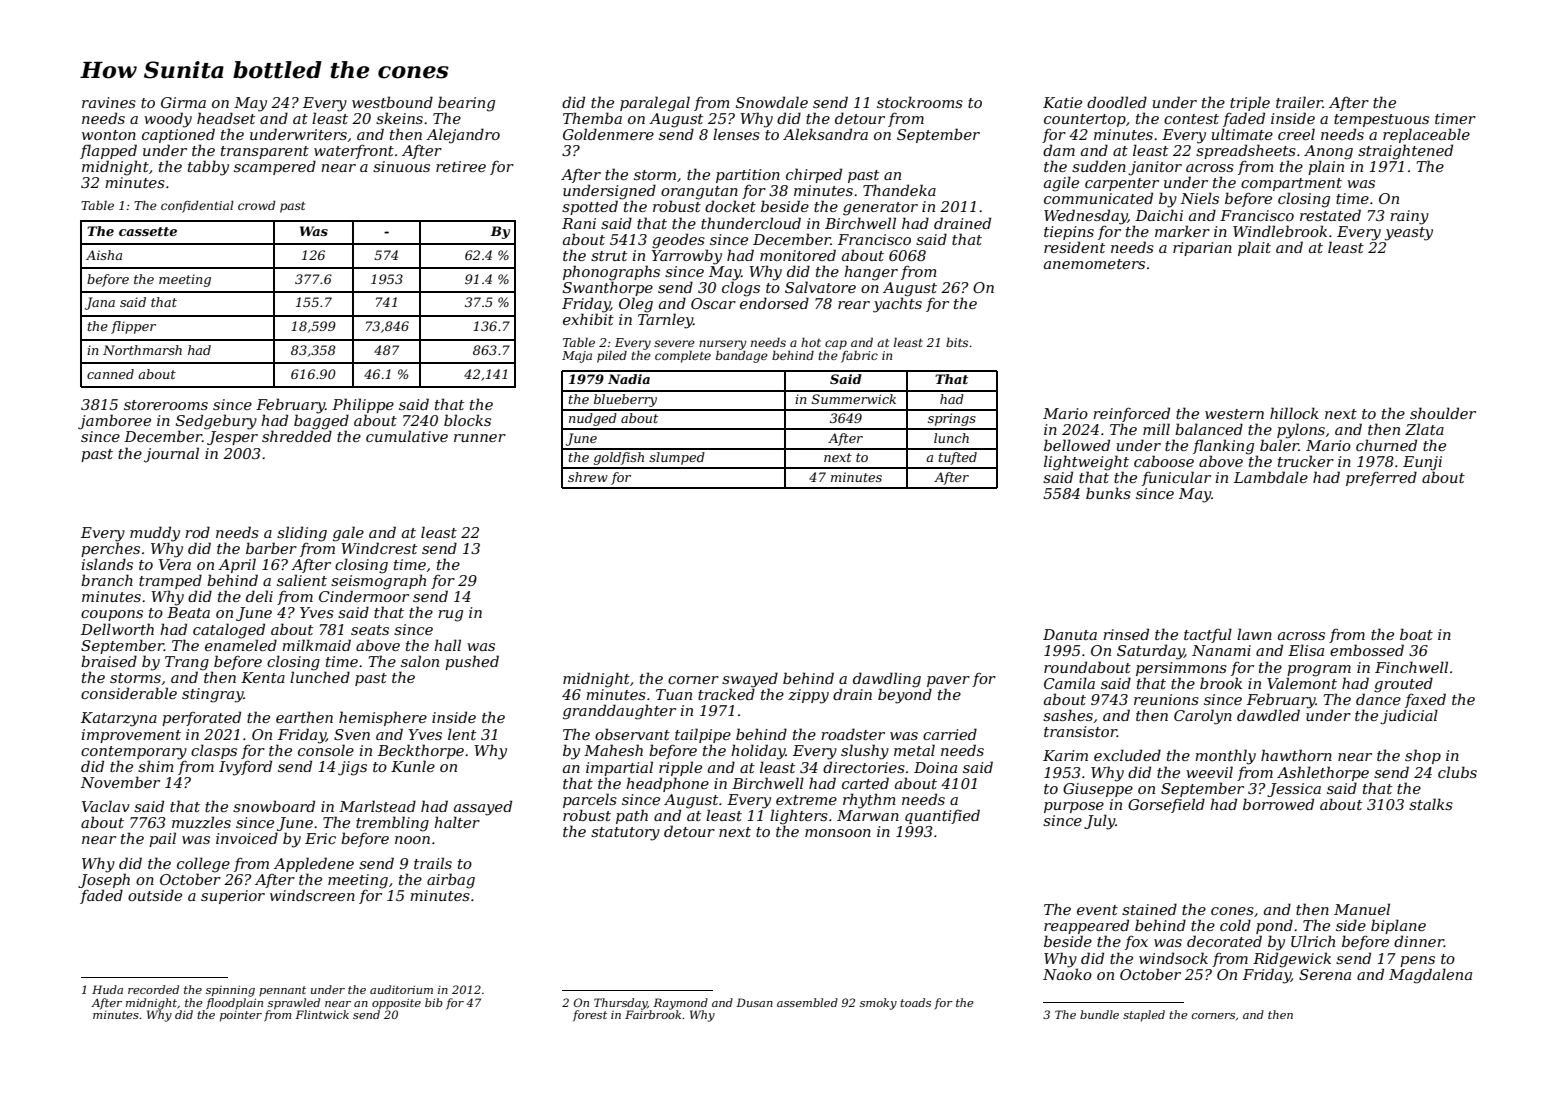 This screenshot has height=1102, width=1559. I want to click on Flintwick, so click(322, 1014).
